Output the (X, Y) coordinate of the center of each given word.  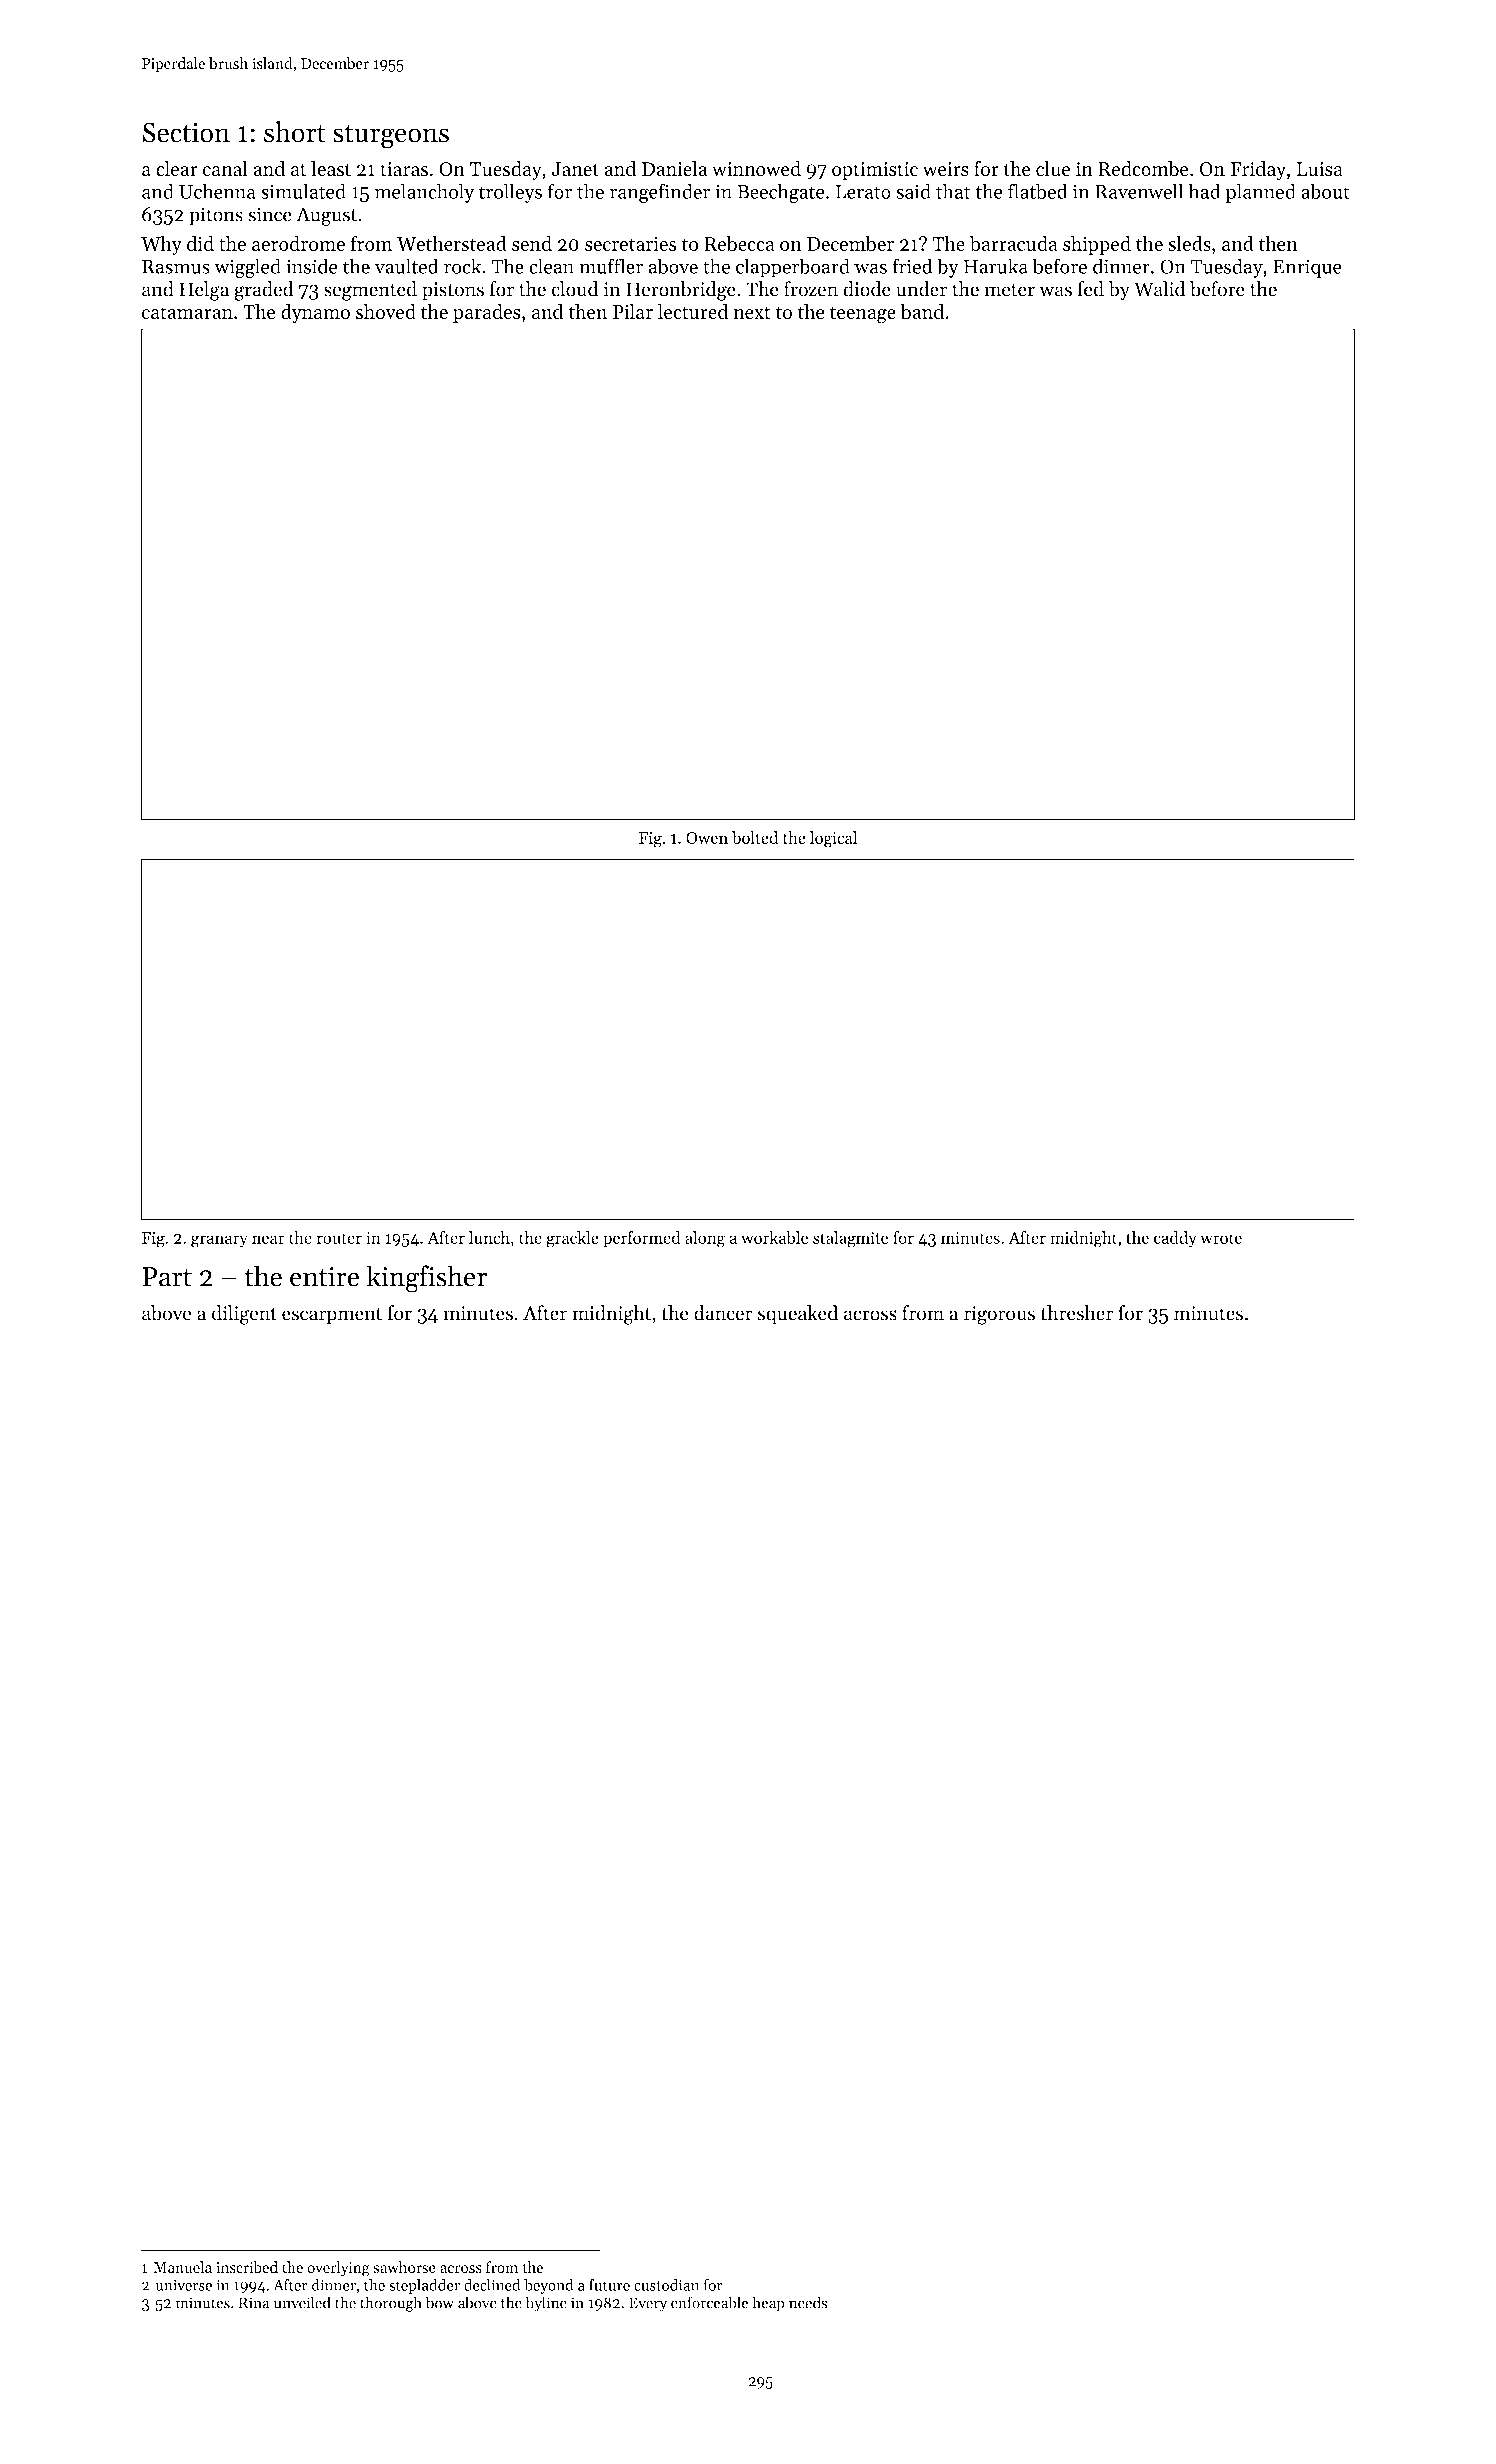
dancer (723, 1313)
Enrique (1307, 268)
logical (833, 839)
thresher (1077, 1313)
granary (219, 1241)
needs (808, 2302)
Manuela (183, 2267)
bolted (755, 837)
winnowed (756, 169)
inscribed (247, 2267)
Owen (707, 838)
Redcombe (1143, 169)
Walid (1159, 289)
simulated (303, 191)
